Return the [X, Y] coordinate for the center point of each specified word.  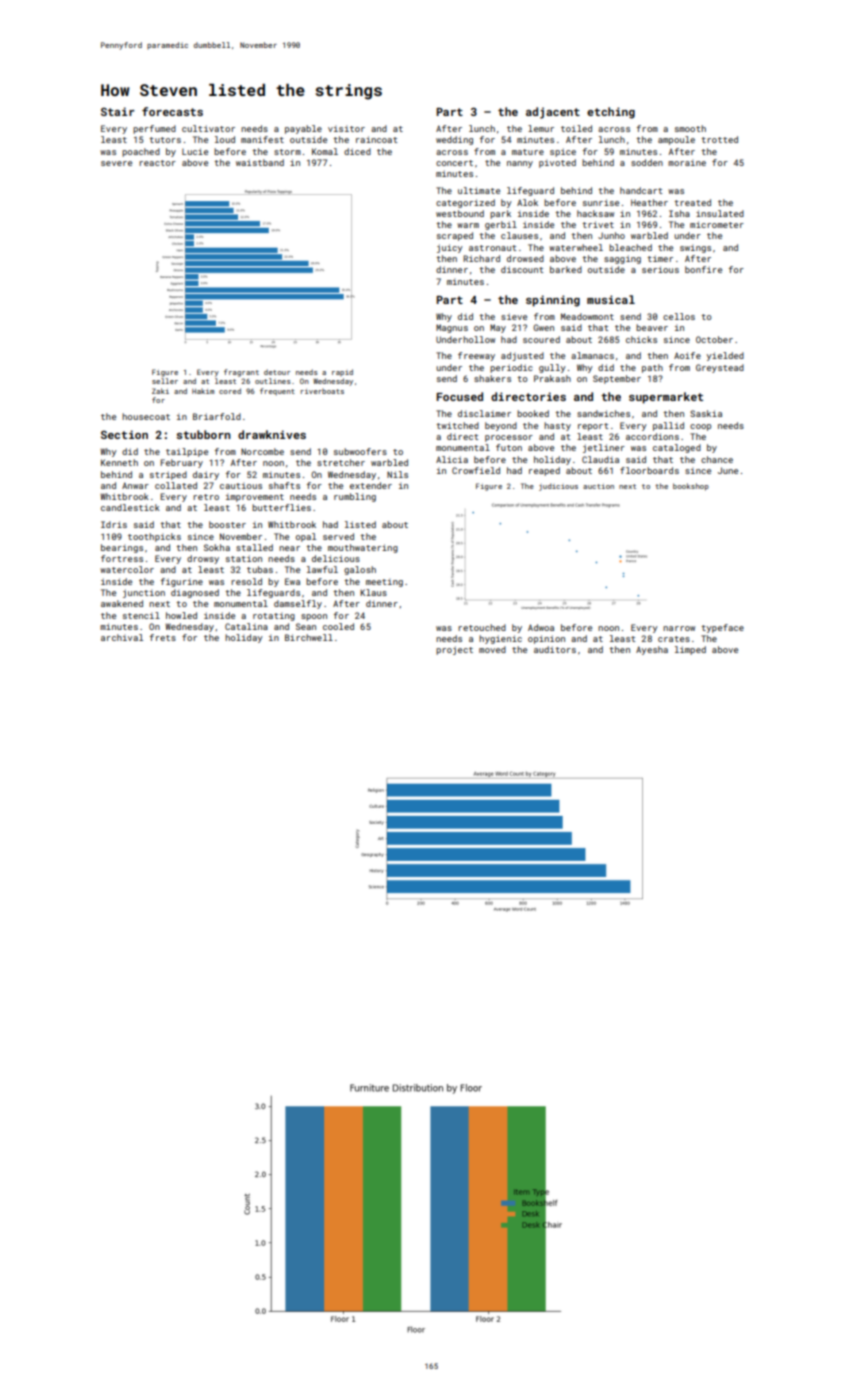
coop [700, 427]
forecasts [172, 111]
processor [509, 438]
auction [598, 486]
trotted [719, 139]
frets [163, 637]
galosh [360, 570]
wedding [454, 140]
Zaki [160, 391]
